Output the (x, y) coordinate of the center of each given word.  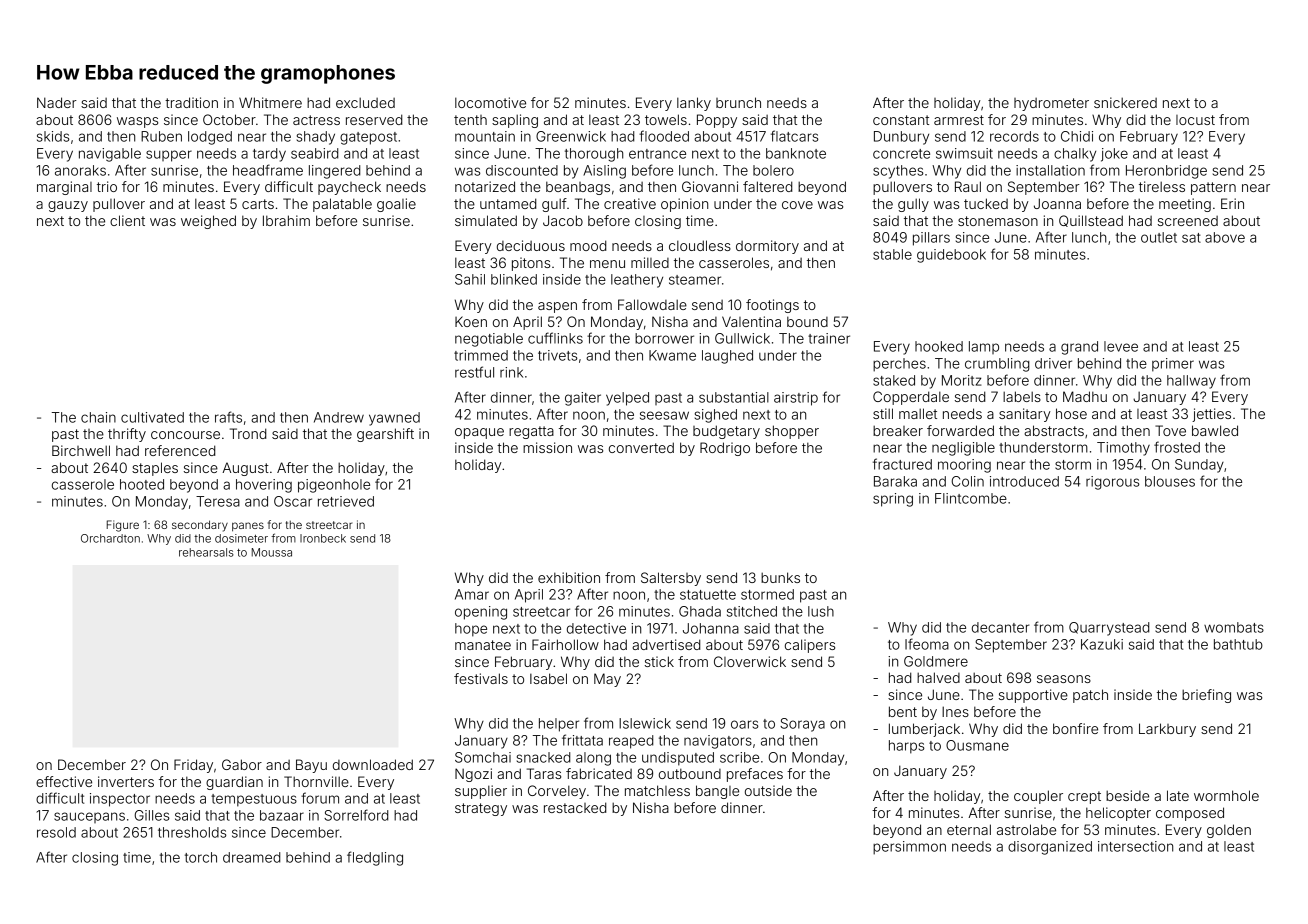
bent (903, 711)
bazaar (282, 815)
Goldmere (936, 661)
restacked (575, 807)
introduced (1024, 481)
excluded (365, 102)
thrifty (127, 435)
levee (1121, 346)
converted (641, 447)
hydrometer (1051, 104)
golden (1229, 831)
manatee (483, 645)
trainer (829, 338)
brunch (738, 102)
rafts (228, 417)
